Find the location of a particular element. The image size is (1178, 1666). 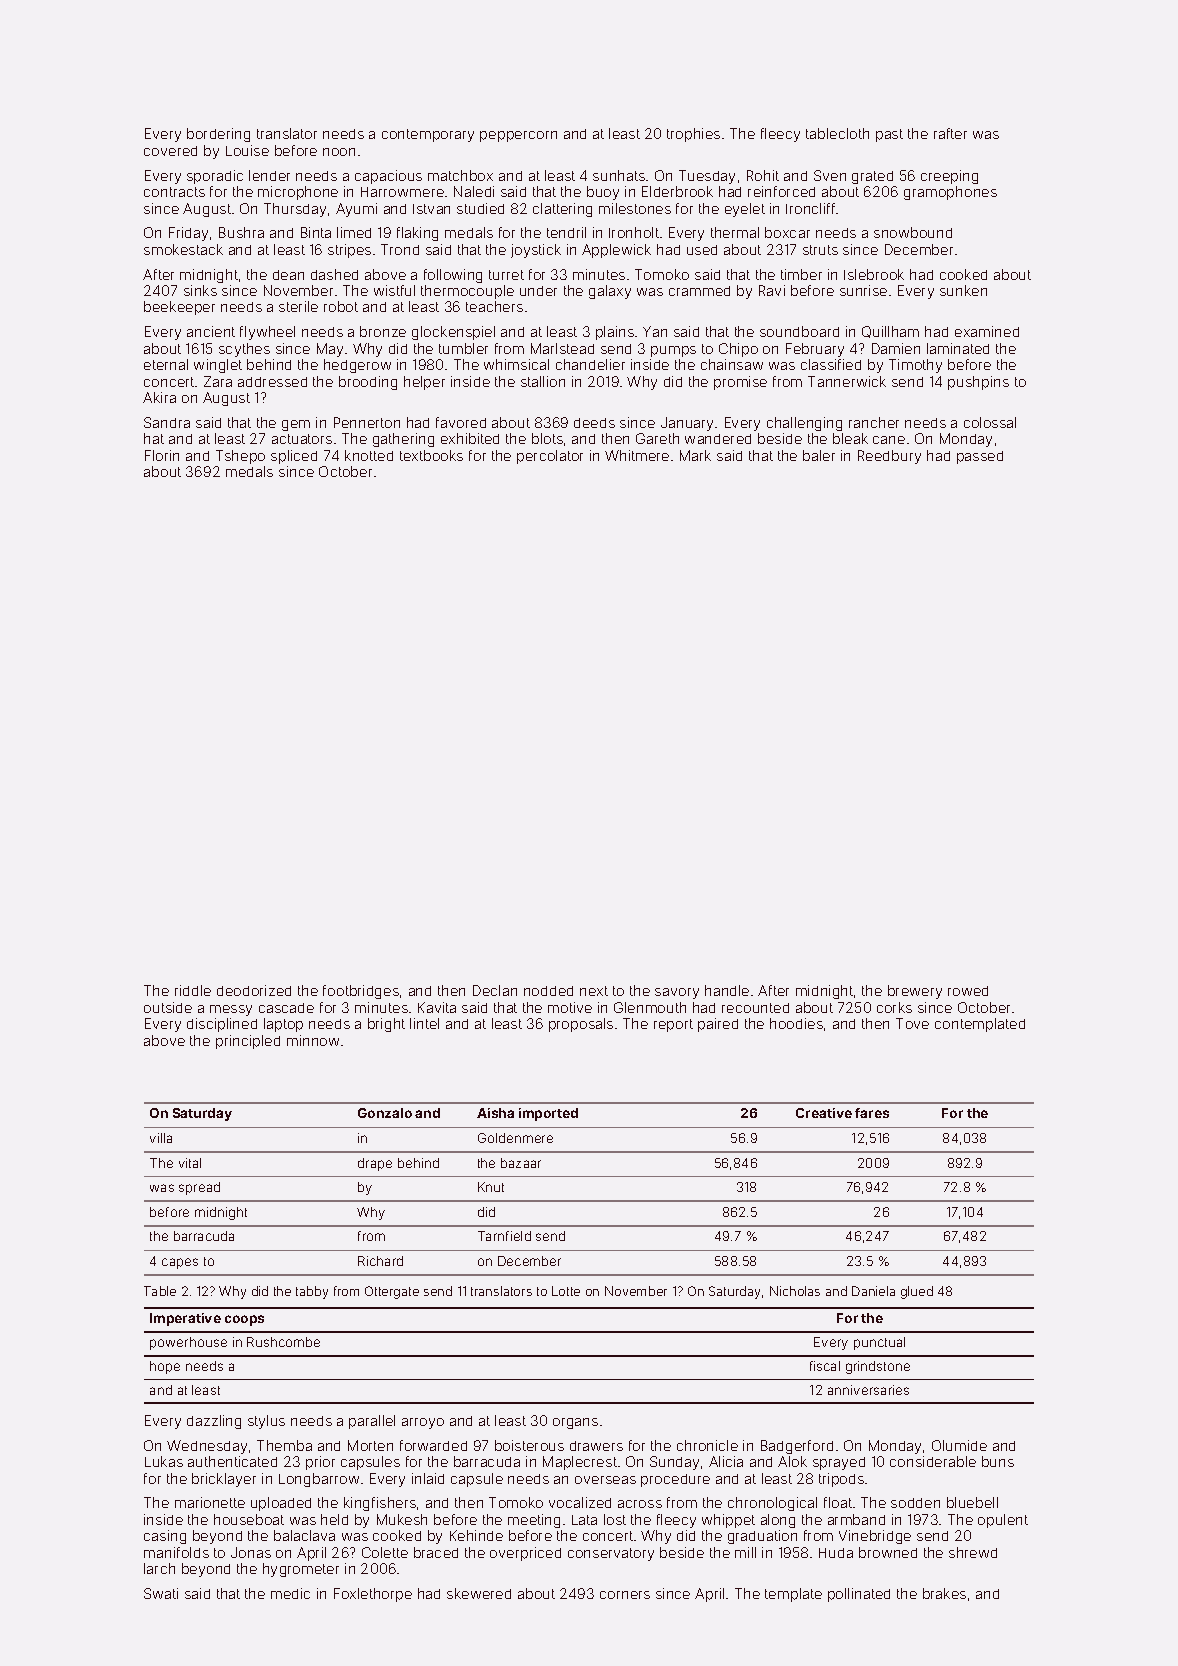

snowbound is located at coordinates (913, 232).
